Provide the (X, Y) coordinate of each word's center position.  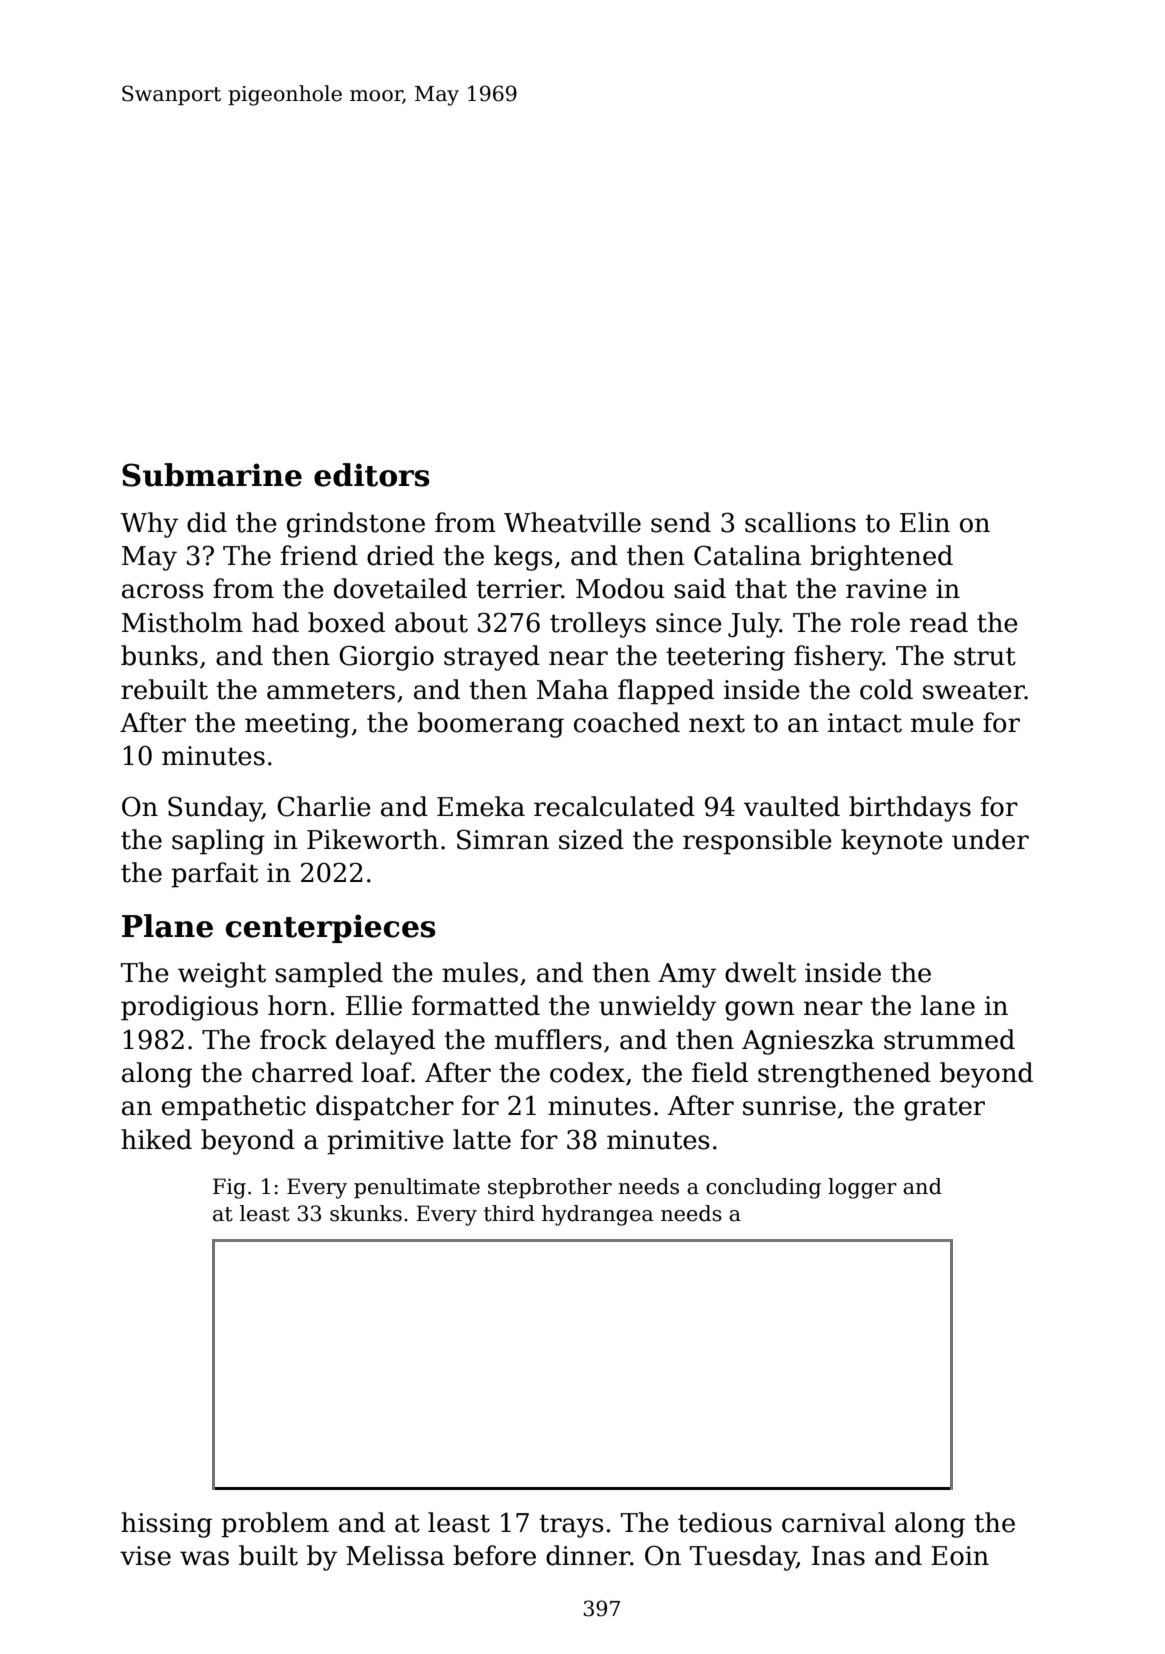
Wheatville (572, 522)
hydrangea (597, 1215)
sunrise (789, 1106)
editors (372, 475)
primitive (385, 1142)
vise (145, 1556)
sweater (974, 690)
